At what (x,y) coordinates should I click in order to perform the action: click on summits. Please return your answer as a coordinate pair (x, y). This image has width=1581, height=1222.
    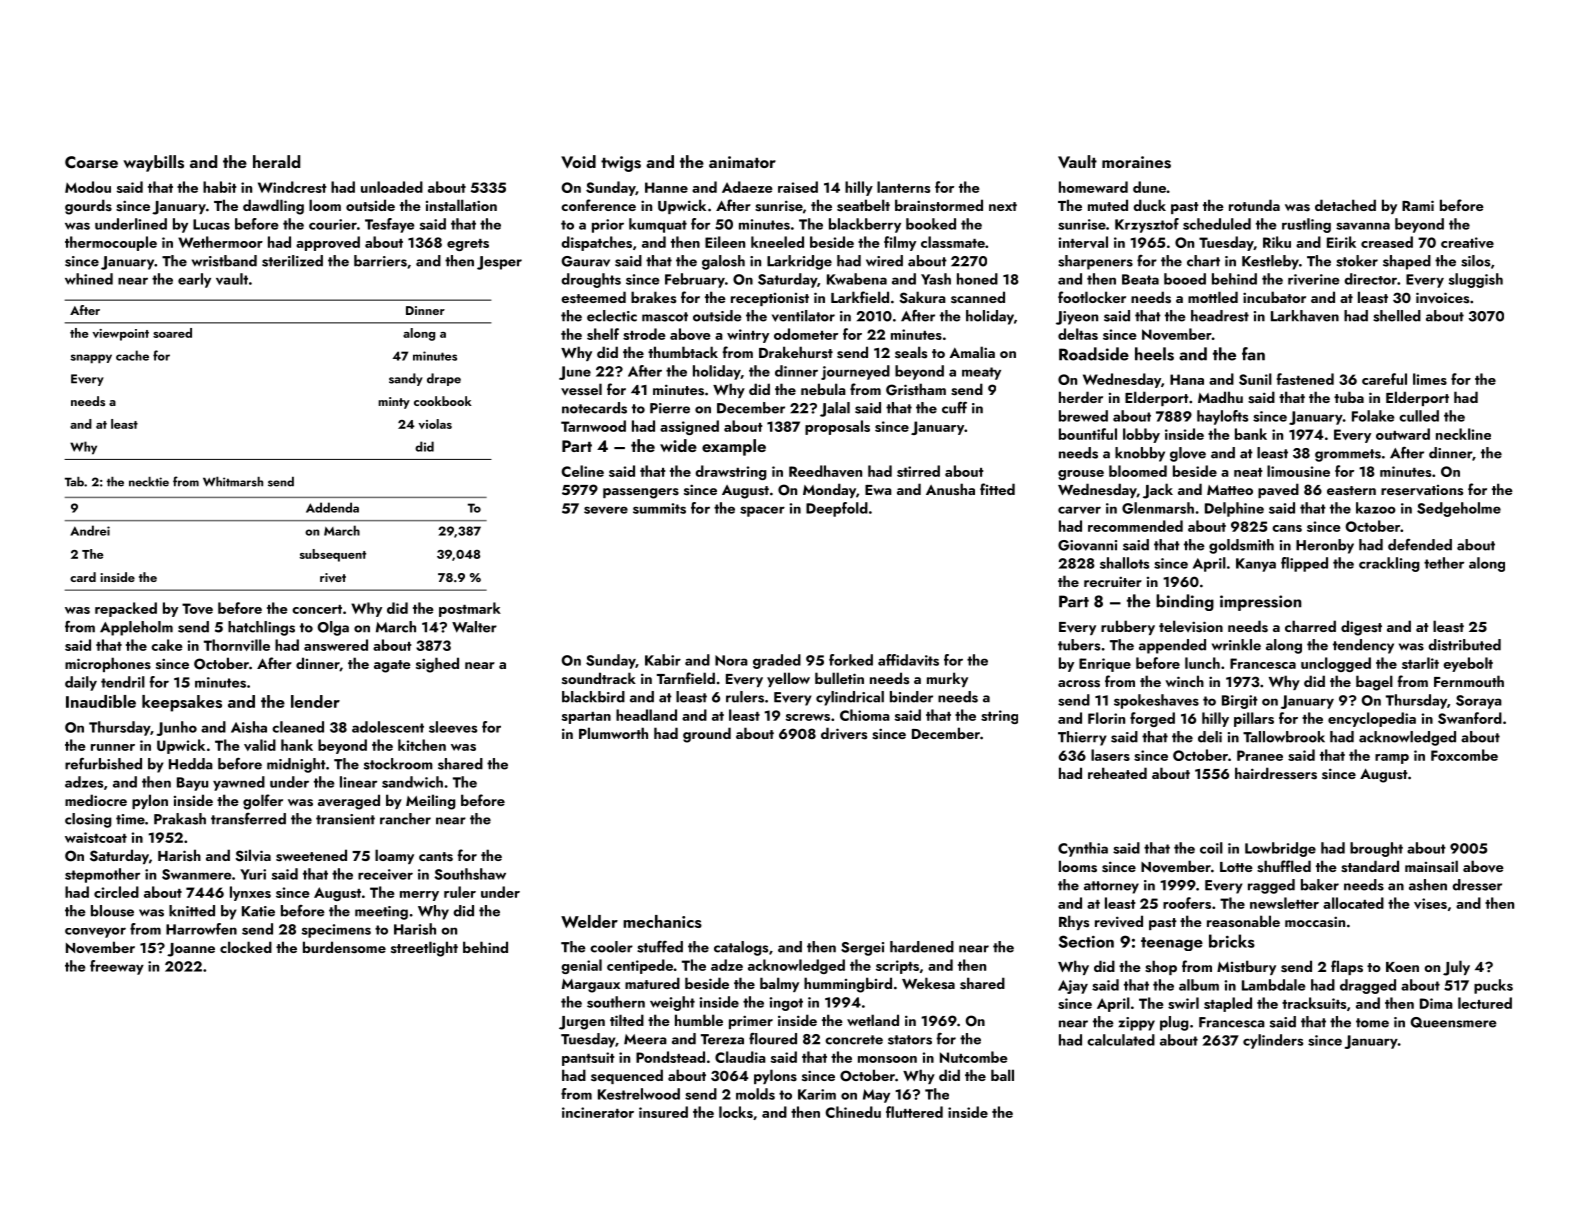
    Looking at the image, I should click on (659, 508).
